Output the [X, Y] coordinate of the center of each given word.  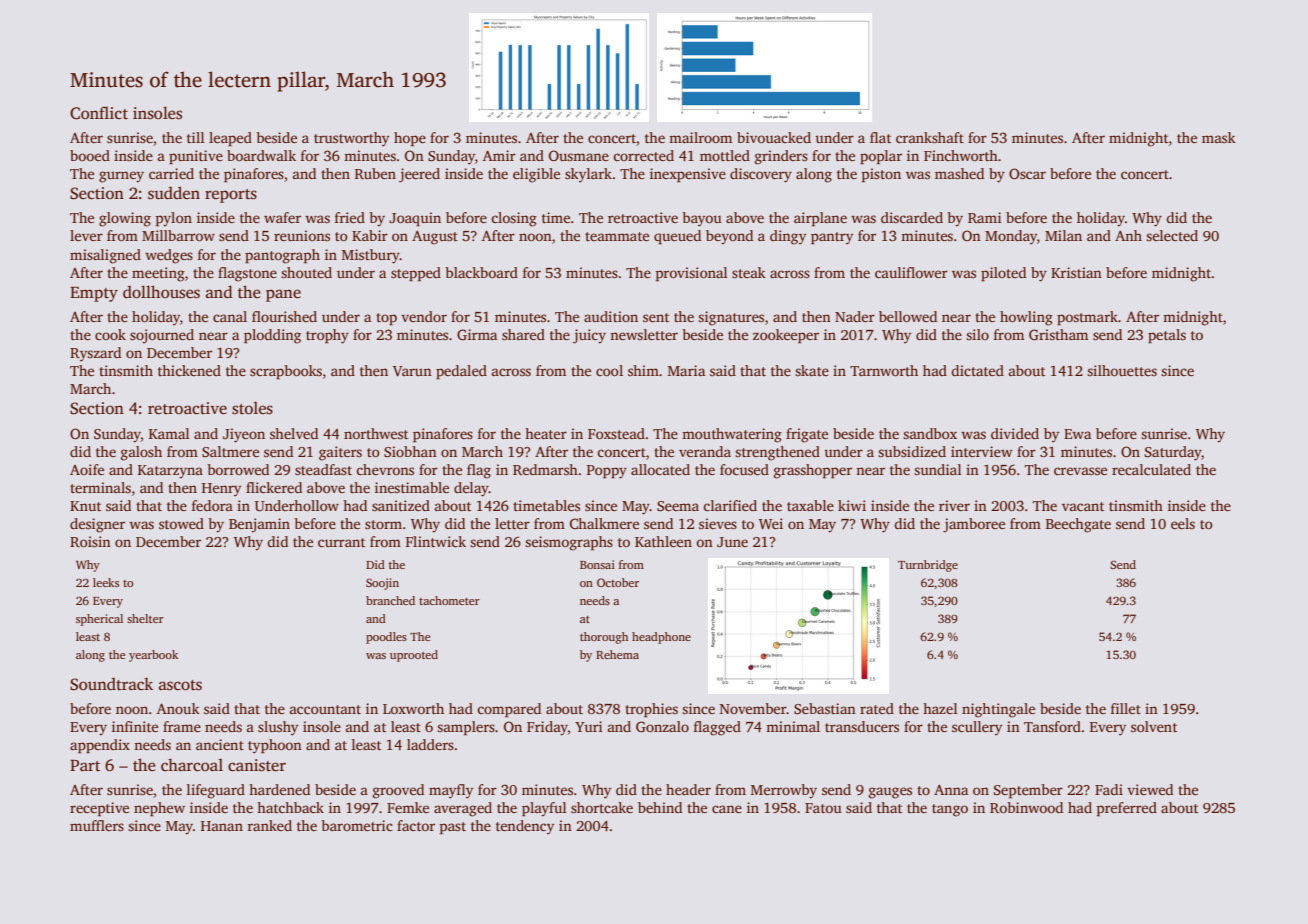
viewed [1150, 789]
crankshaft [930, 137]
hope [410, 139]
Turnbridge [928, 566]
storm [383, 524]
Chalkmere [604, 523]
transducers [862, 726]
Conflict [99, 113]
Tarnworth [884, 370]
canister [257, 765]
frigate [807, 435]
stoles [252, 408]
